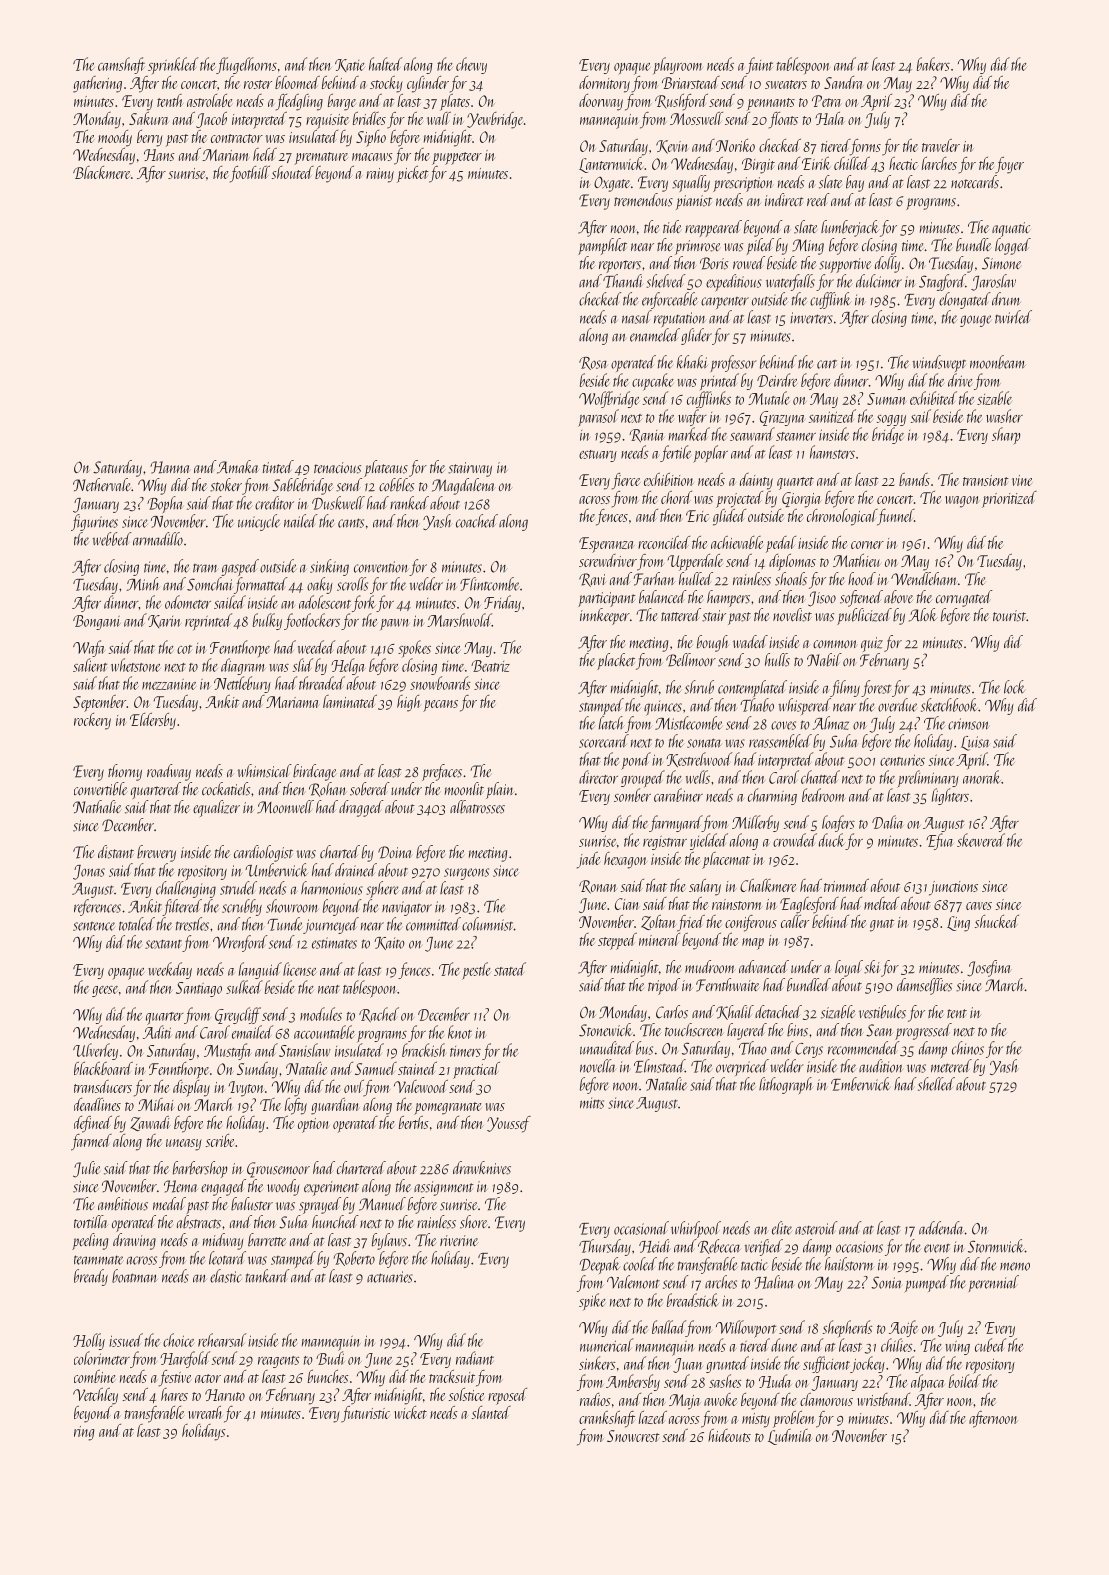 This screenshot has height=1575, width=1109. Describe the element at coordinates (600, 1265) in the screenshot. I see `Deepak` at that location.
